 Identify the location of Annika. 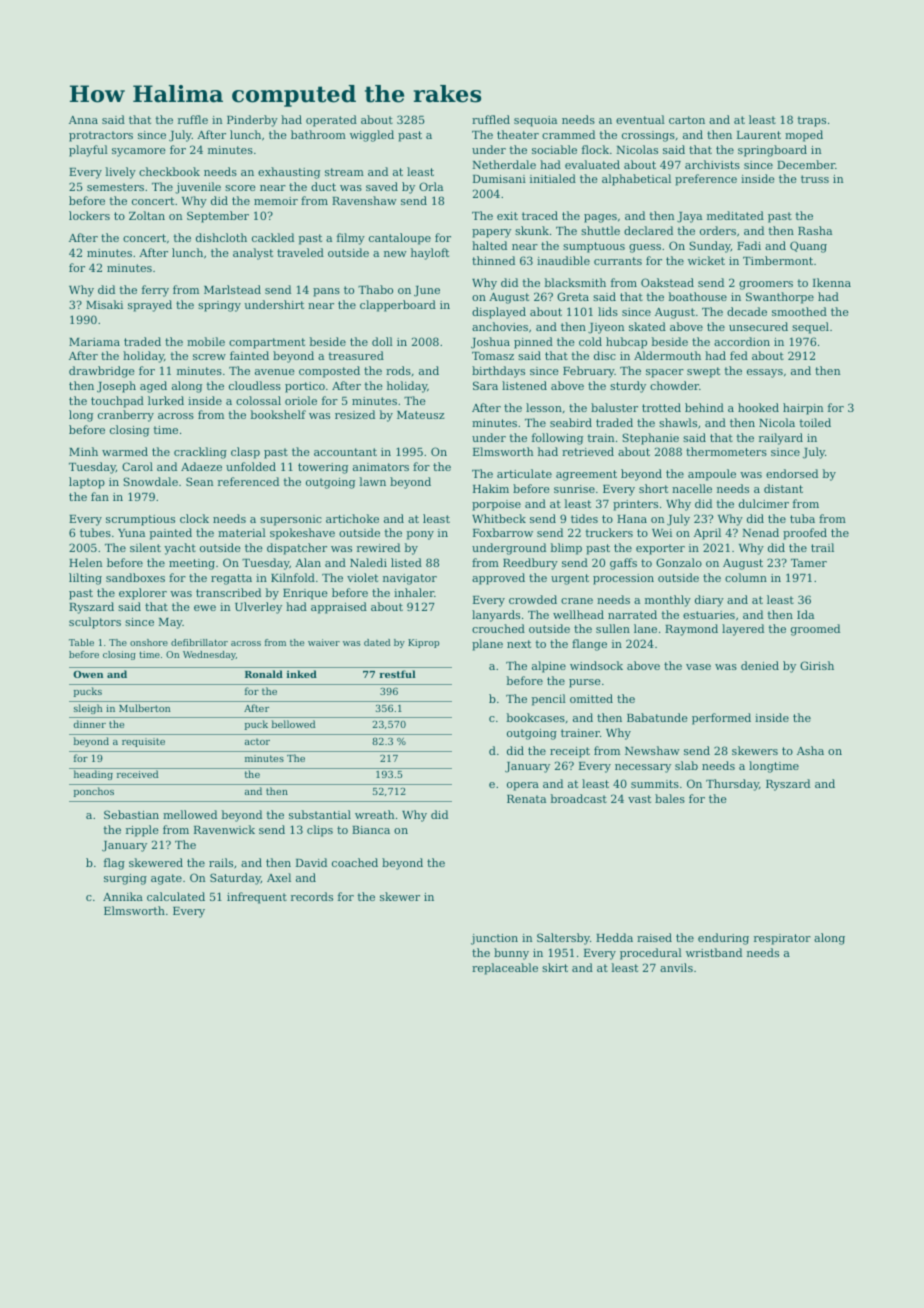
(123, 896).
